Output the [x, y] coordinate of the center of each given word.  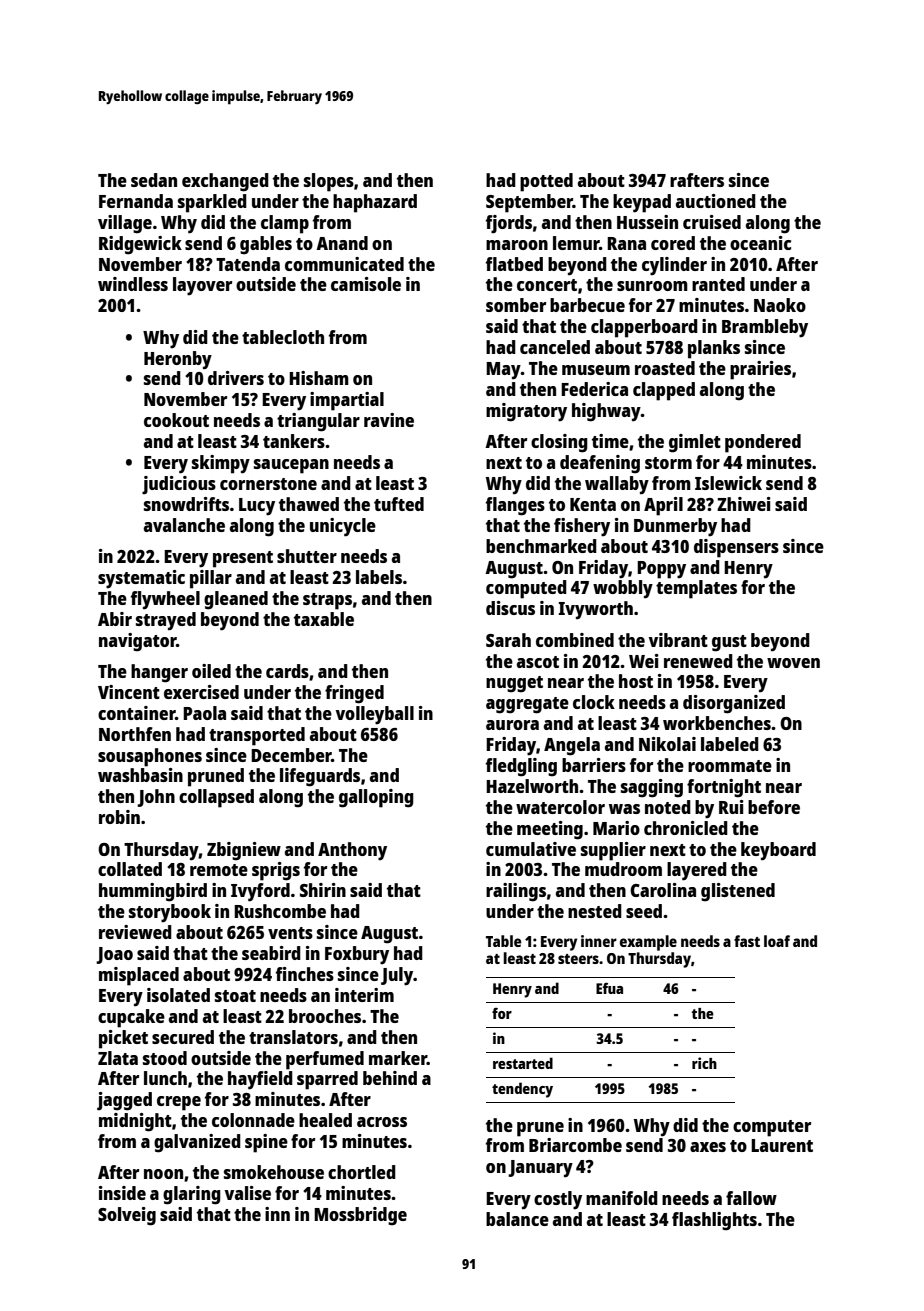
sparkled [212, 203]
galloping [376, 798]
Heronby [178, 360]
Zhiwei [744, 504]
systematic [141, 579]
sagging [652, 788]
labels [379, 577]
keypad [642, 203]
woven [793, 663]
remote [219, 870]
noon [163, 1174]
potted [546, 182]
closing [559, 443]
